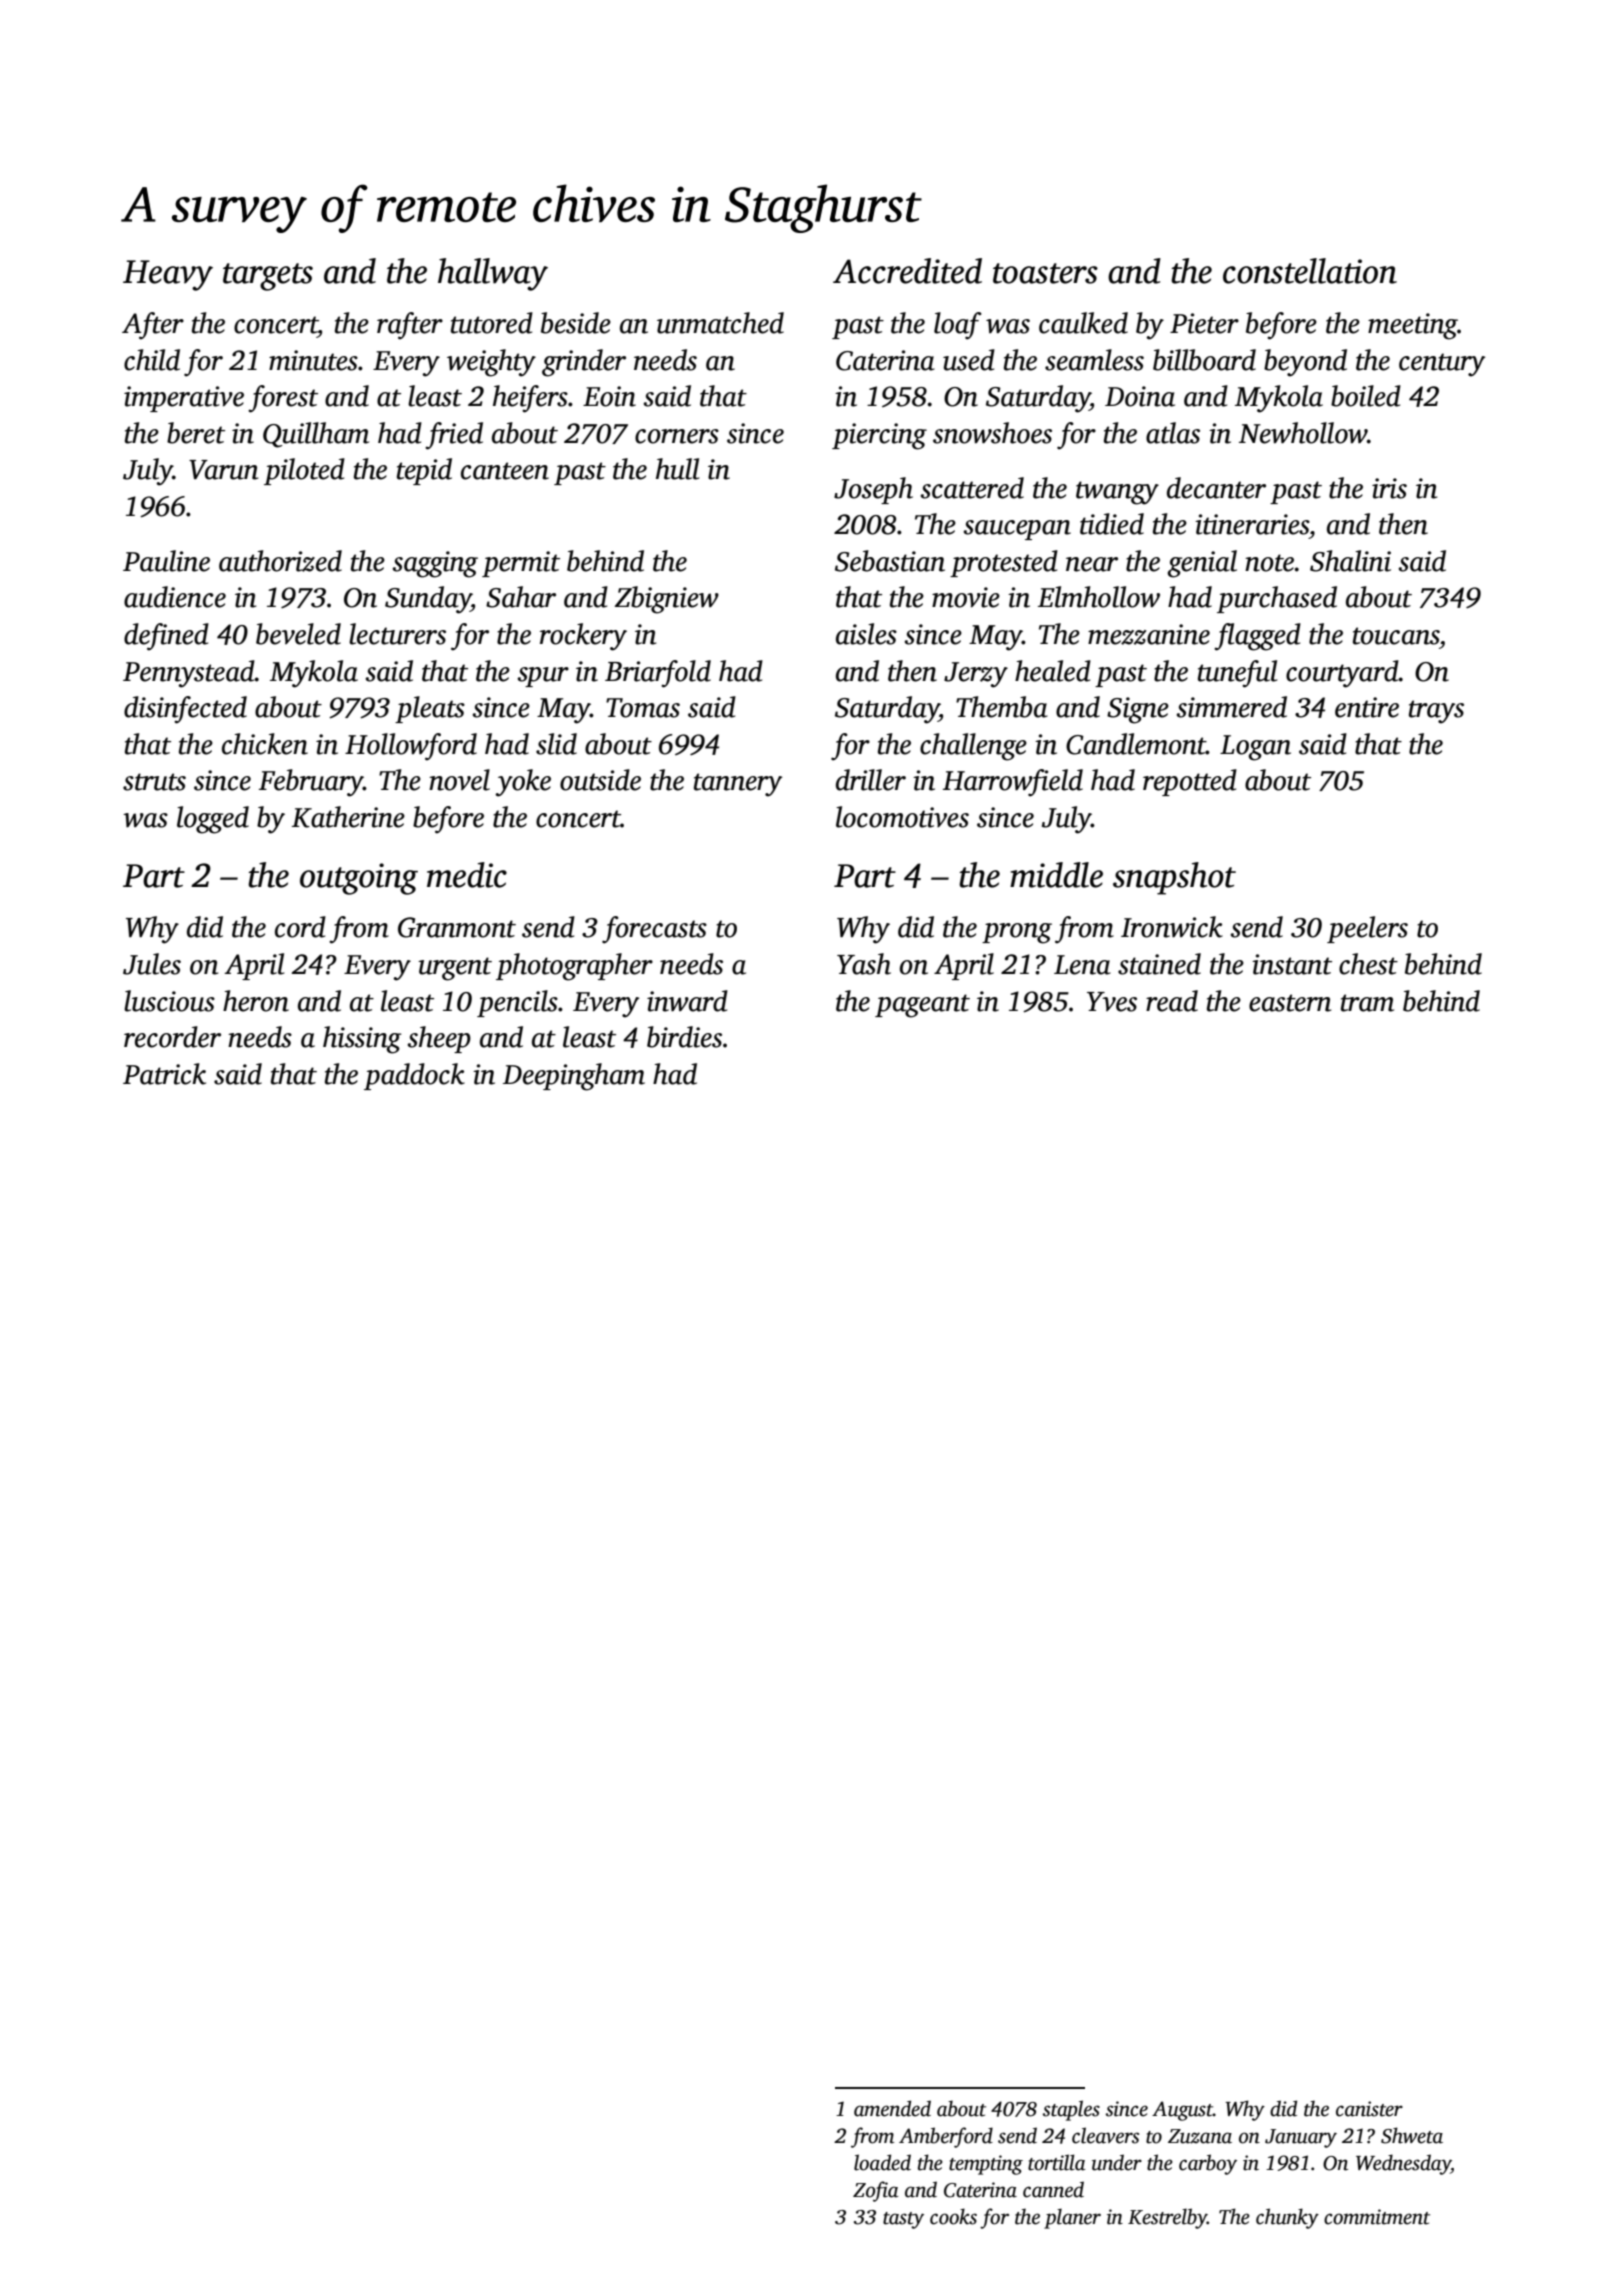 The width and height of the screenshot is (1620, 2292). Describe the element at coordinates (600, 780) in the screenshot. I see `outside` at that location.
